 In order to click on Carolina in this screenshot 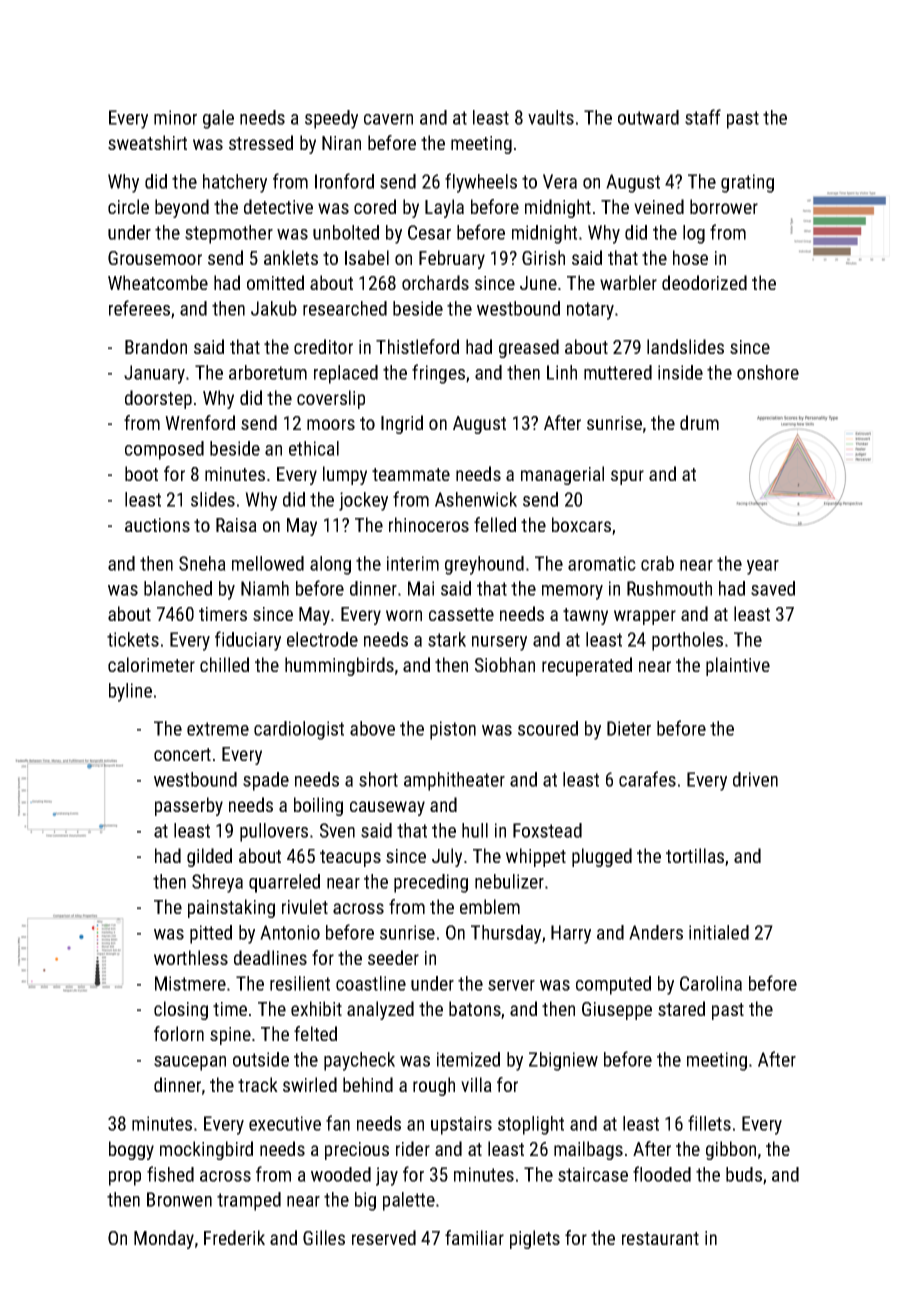, I will do `click(711, 983)`.
